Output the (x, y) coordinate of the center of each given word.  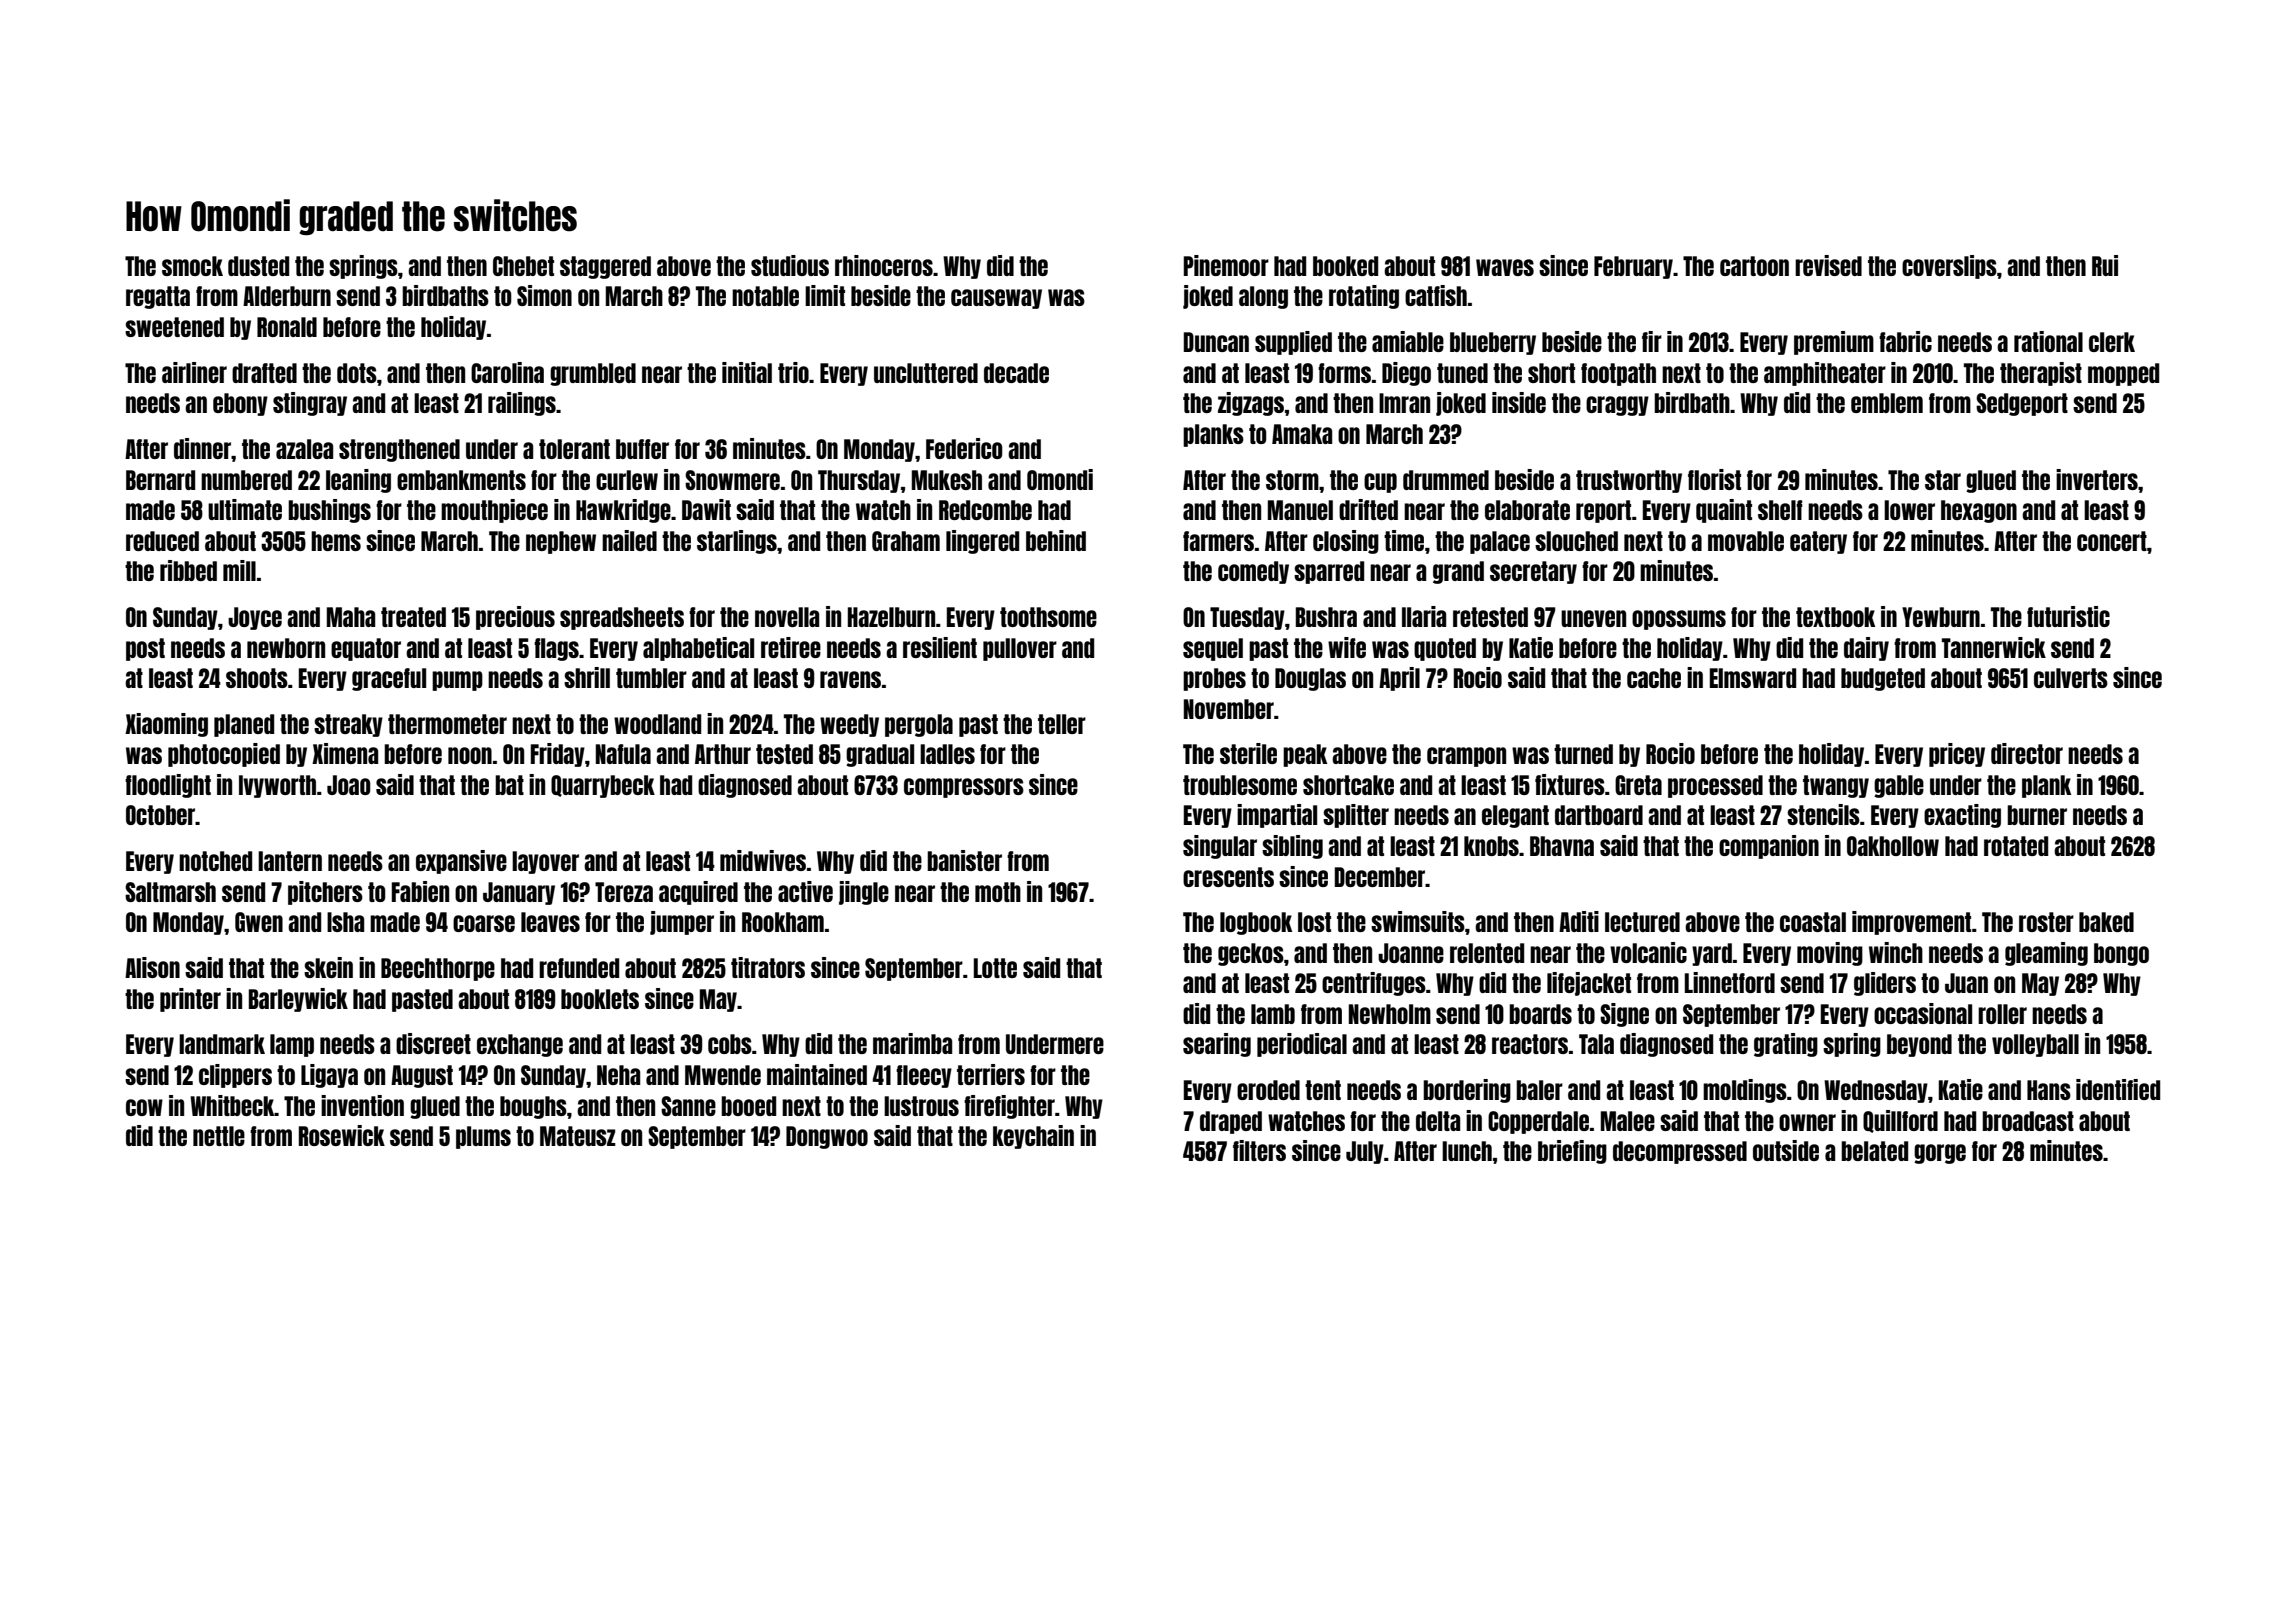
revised (1828, 265)
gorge (1940, 1154)
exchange (520, 1045)
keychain (1033, 1137)
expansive (461, 862)
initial (747, 372)
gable (1899, 786)
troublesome (1240, 785)
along (1263, 297)
